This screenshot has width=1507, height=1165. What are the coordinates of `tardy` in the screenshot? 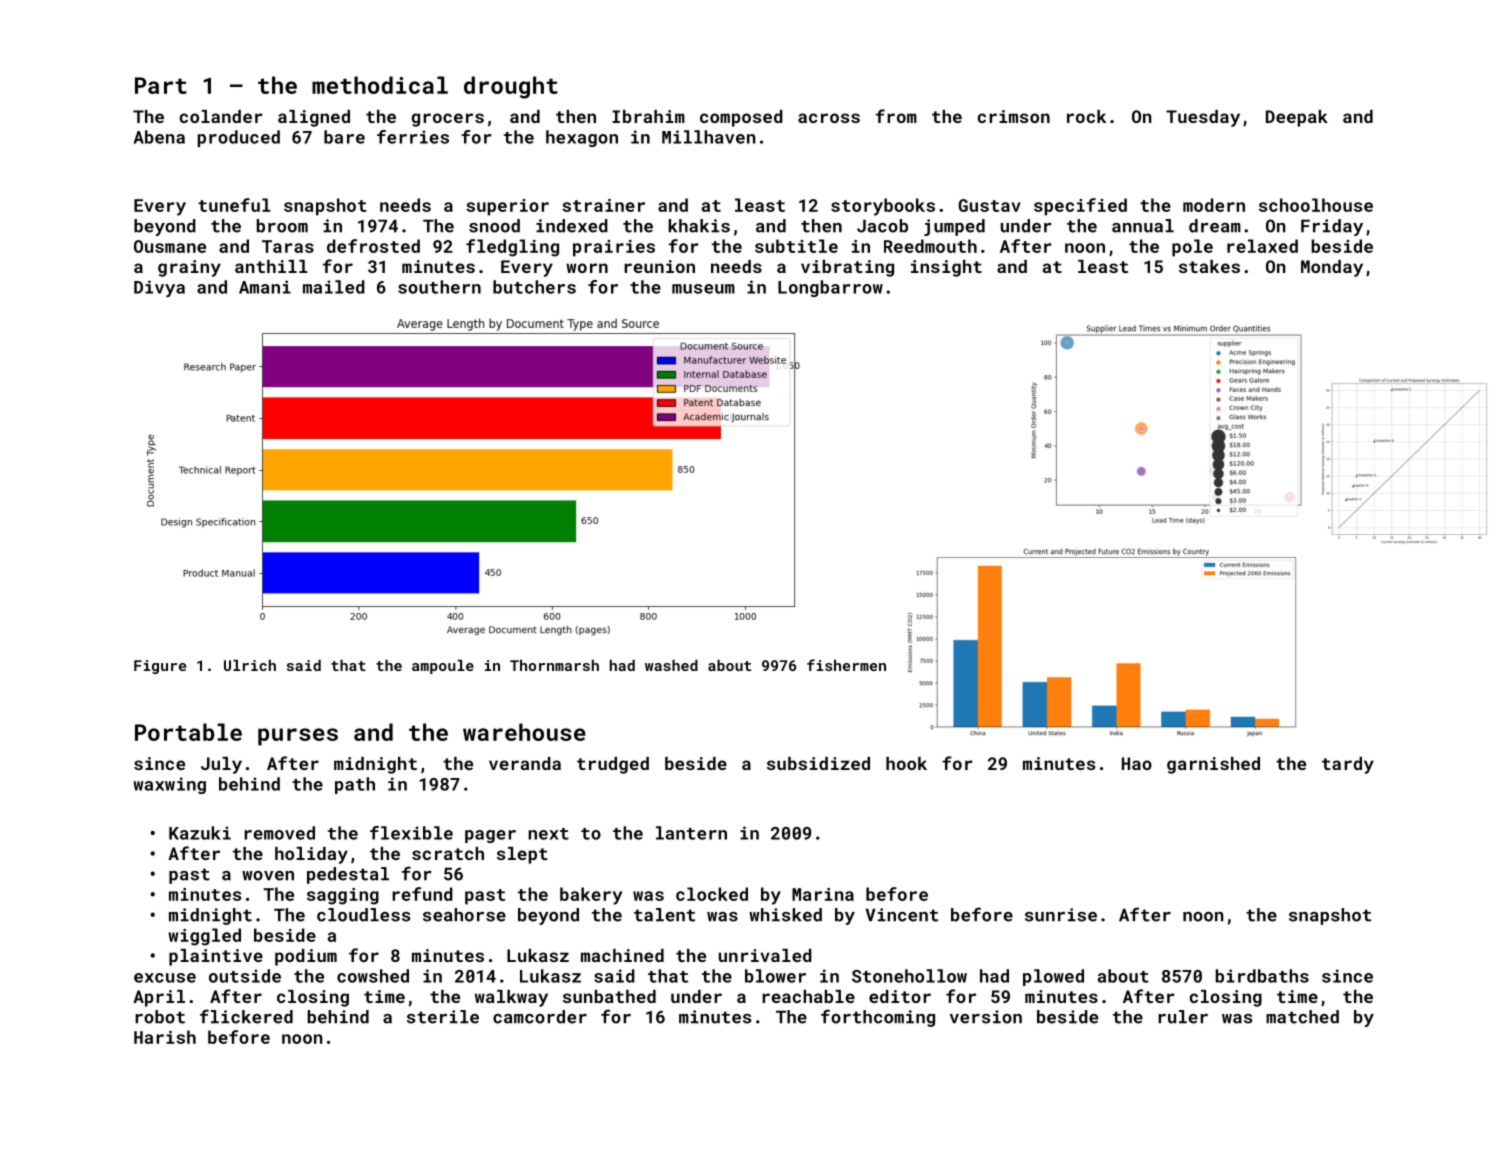 It's located at (1348, 765).
